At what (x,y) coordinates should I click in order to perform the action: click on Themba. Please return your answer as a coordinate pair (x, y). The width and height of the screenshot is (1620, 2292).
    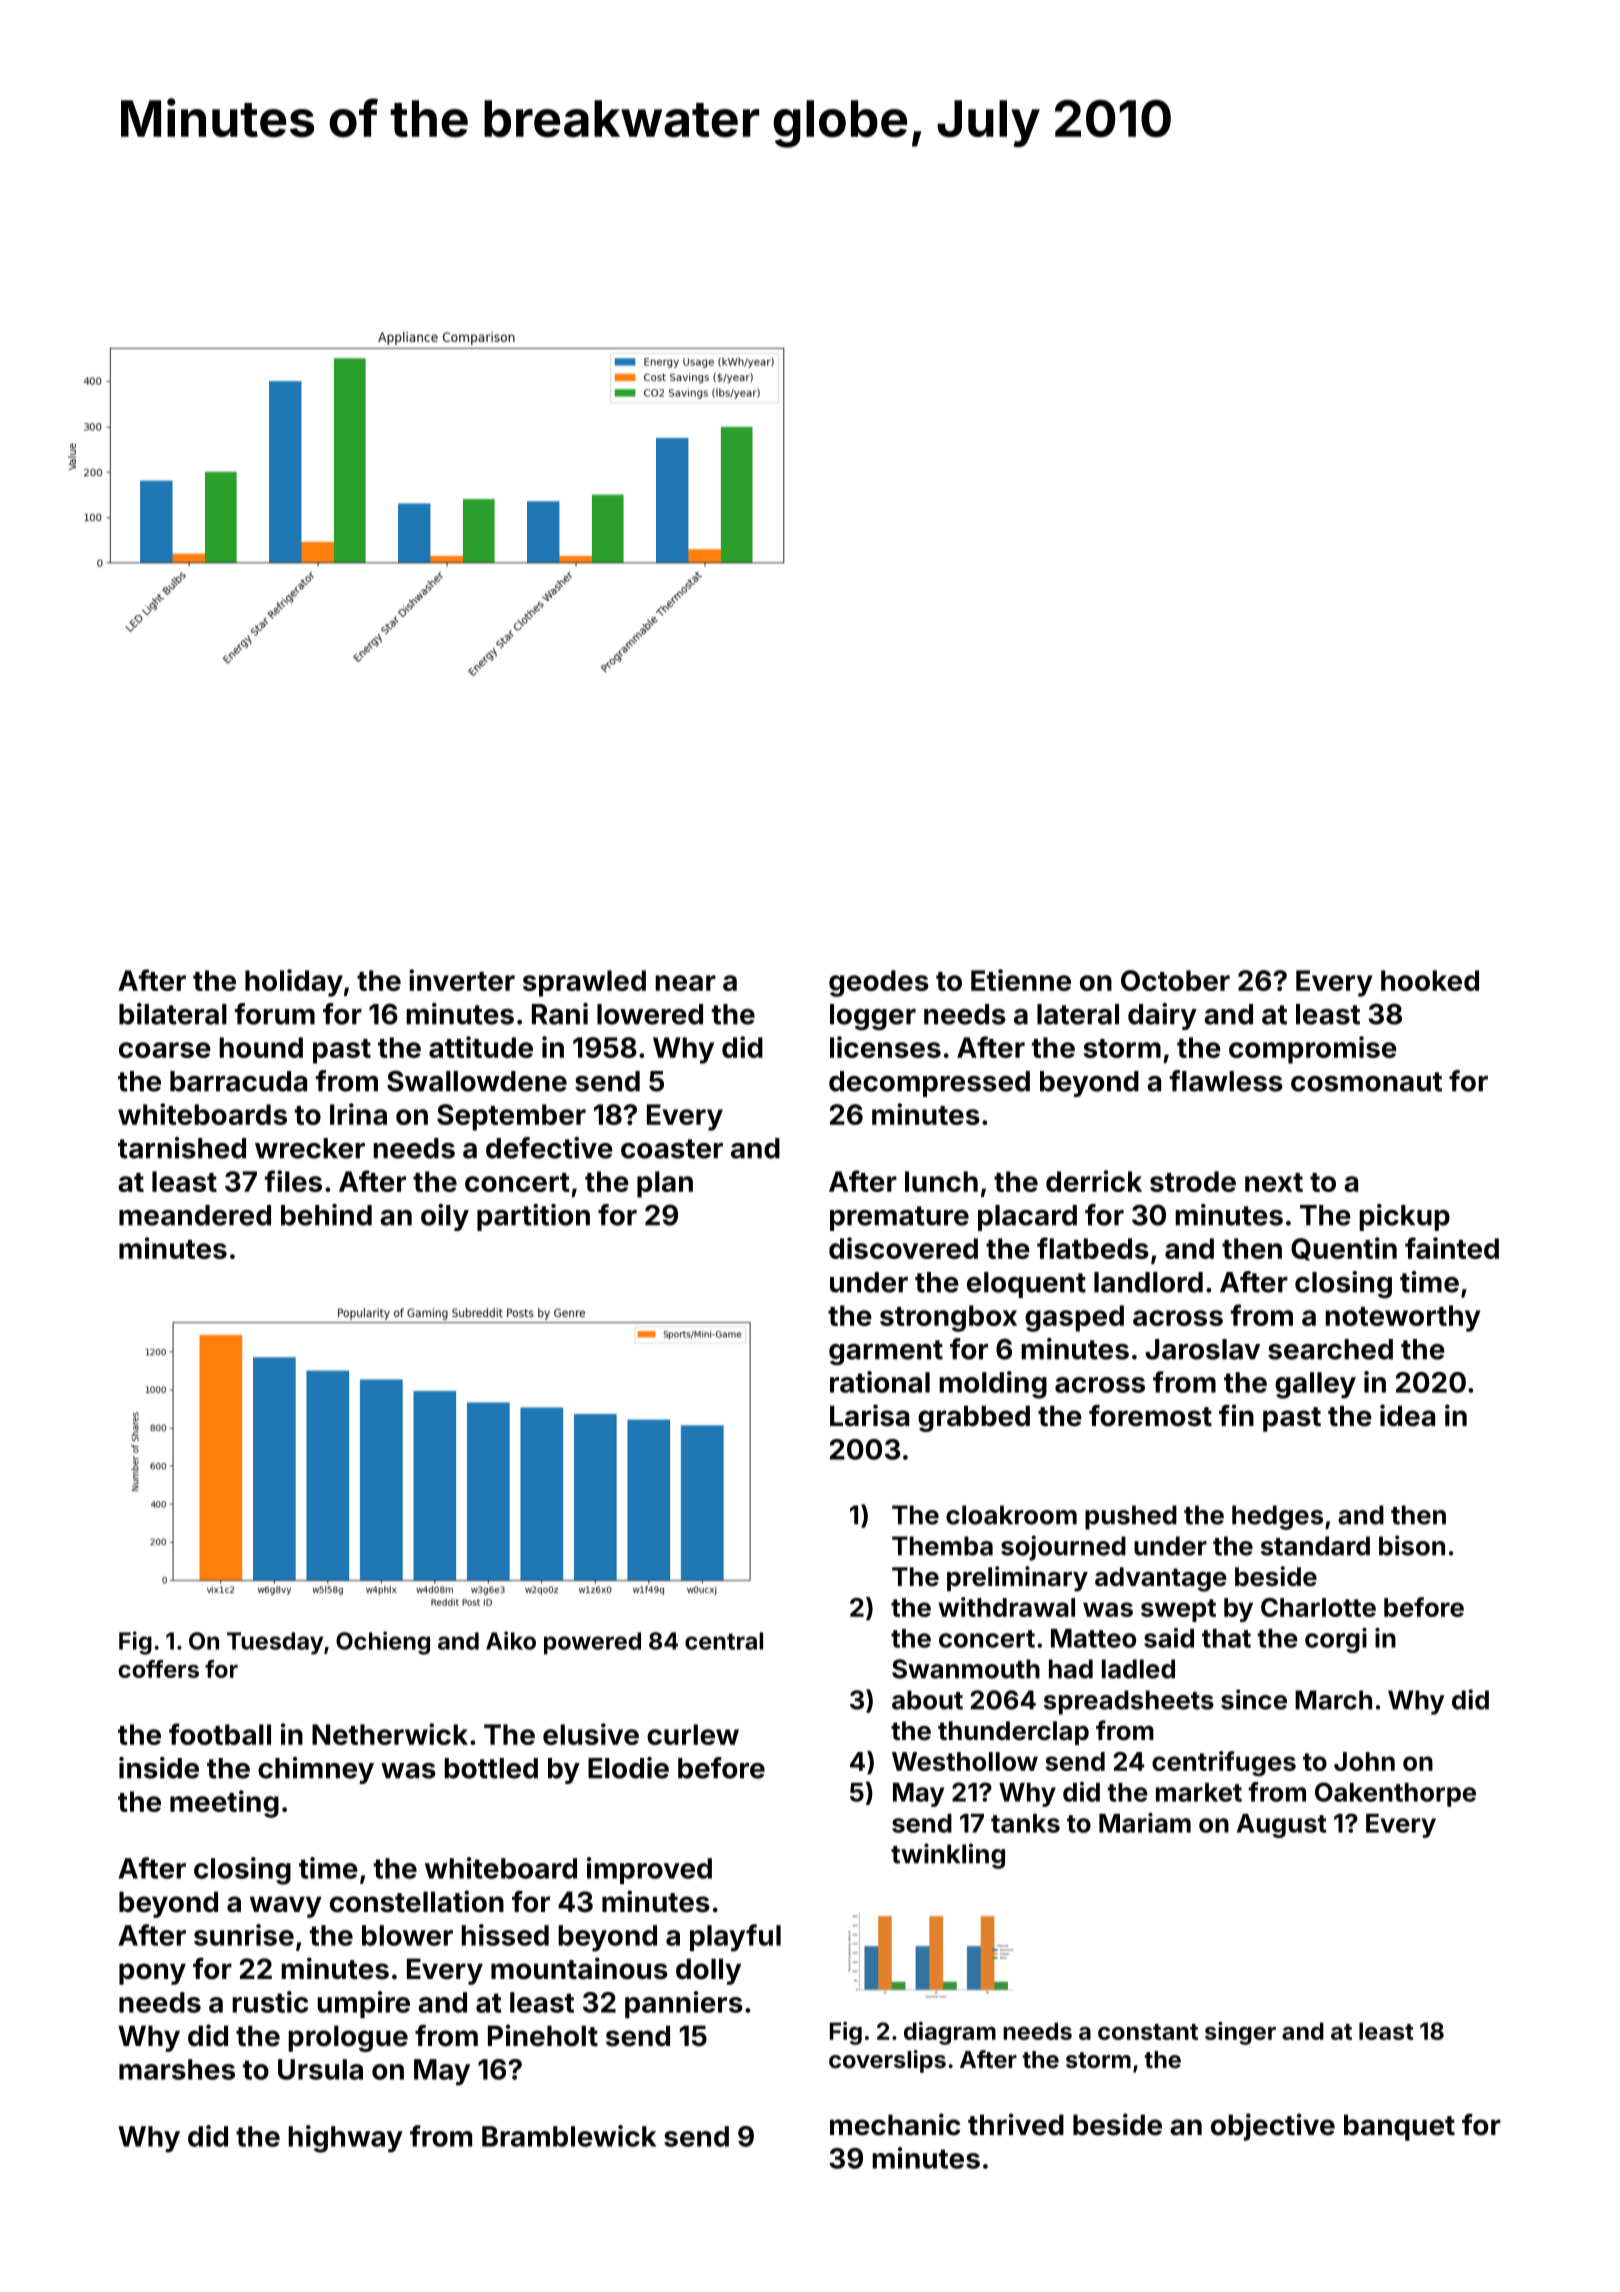
    Looking at the image, I should click on (942, 1546).
